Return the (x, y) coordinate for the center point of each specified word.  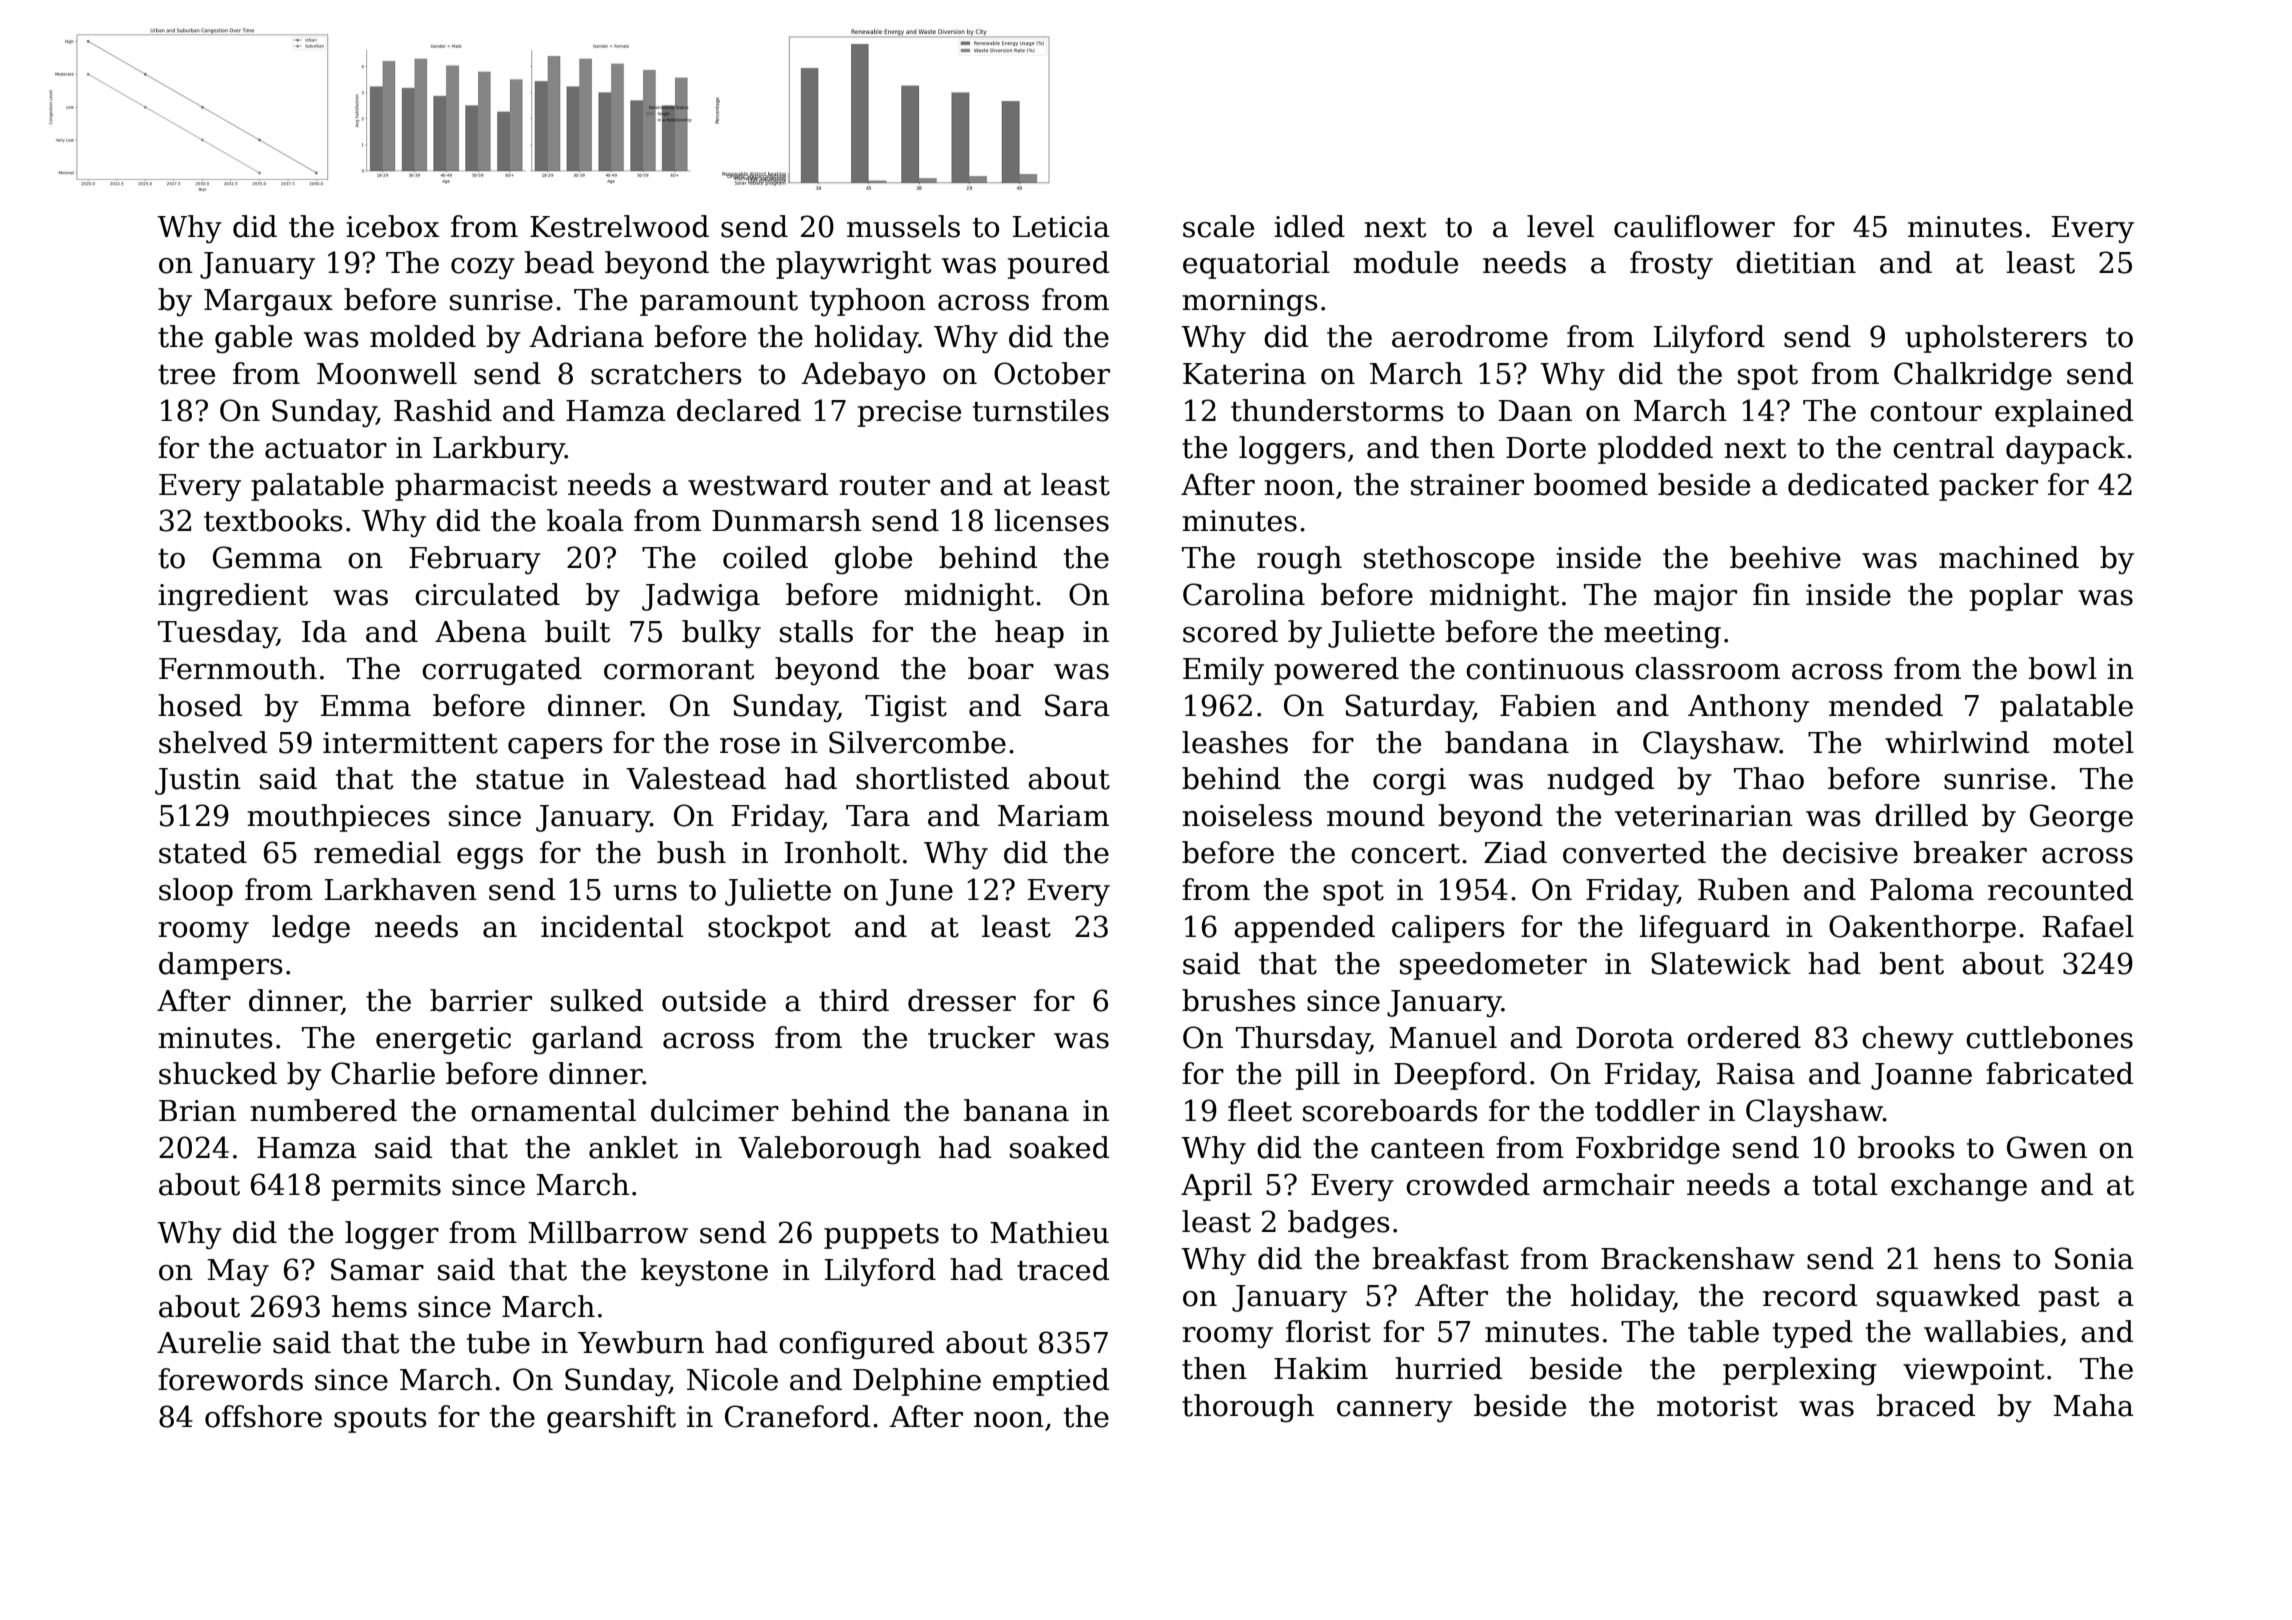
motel (2093, 742)
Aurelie (209, 1342)
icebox (392, 226)
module (1405, 262)
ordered (1744, 1037)
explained (2064, 413)
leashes (1235, 742)
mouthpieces (338, 818)
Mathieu (1049, 1232)
